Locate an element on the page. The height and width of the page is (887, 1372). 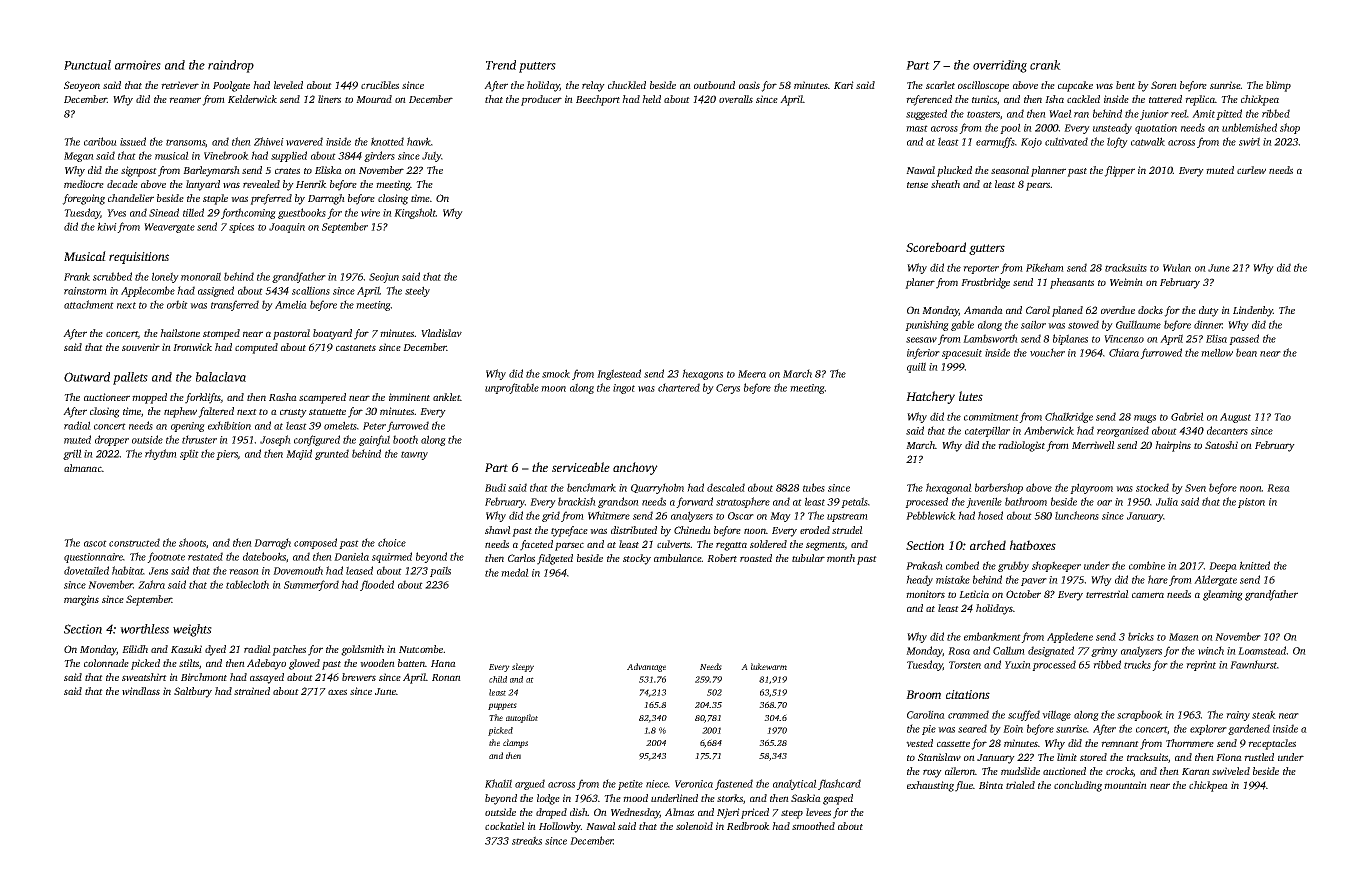
armoires is located at coordinates (138, 65).
